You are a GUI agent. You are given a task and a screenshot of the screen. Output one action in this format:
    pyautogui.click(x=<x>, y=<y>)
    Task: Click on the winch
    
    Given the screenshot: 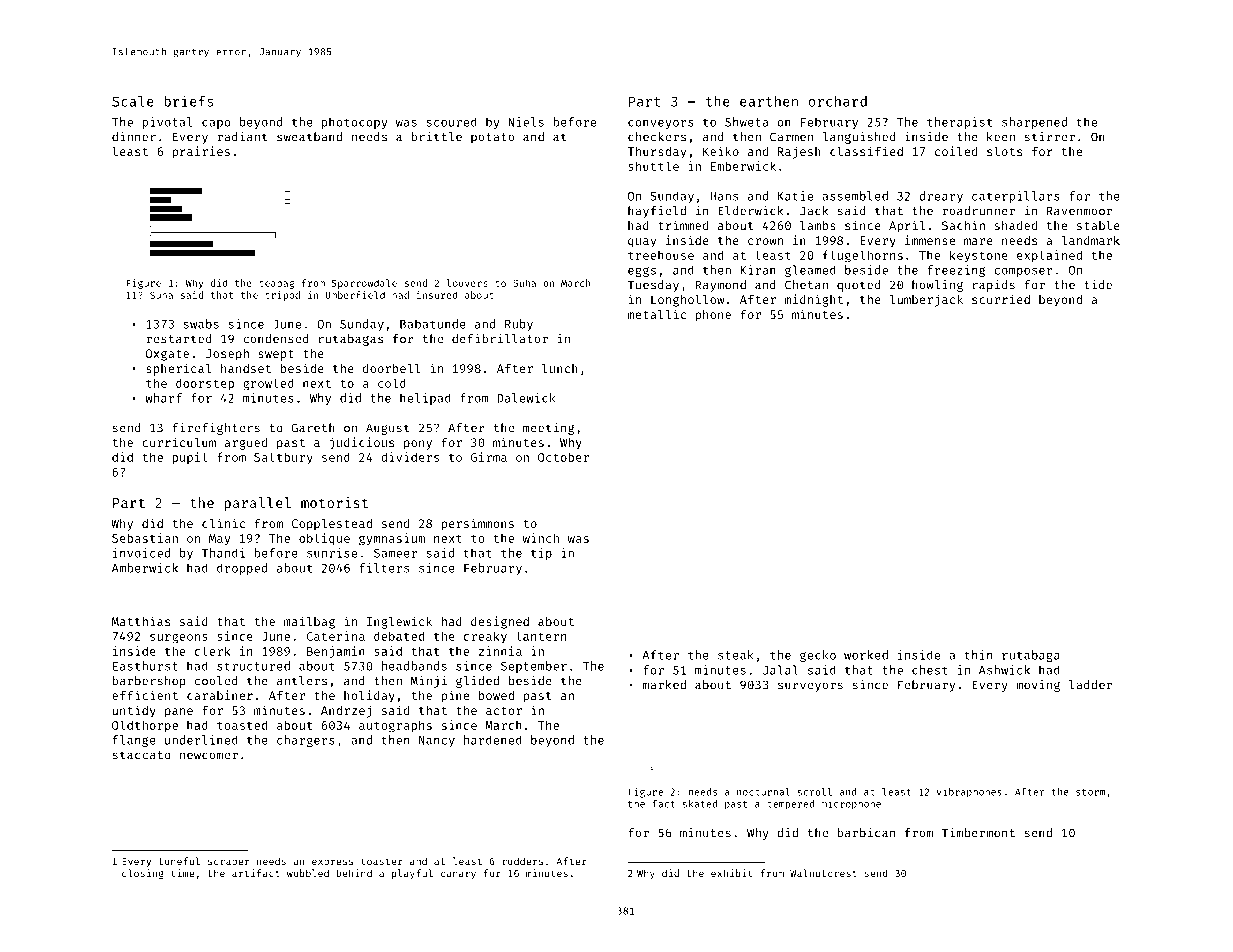 What is the action you would take?
    pyautogui.click(x=541, y=538)
